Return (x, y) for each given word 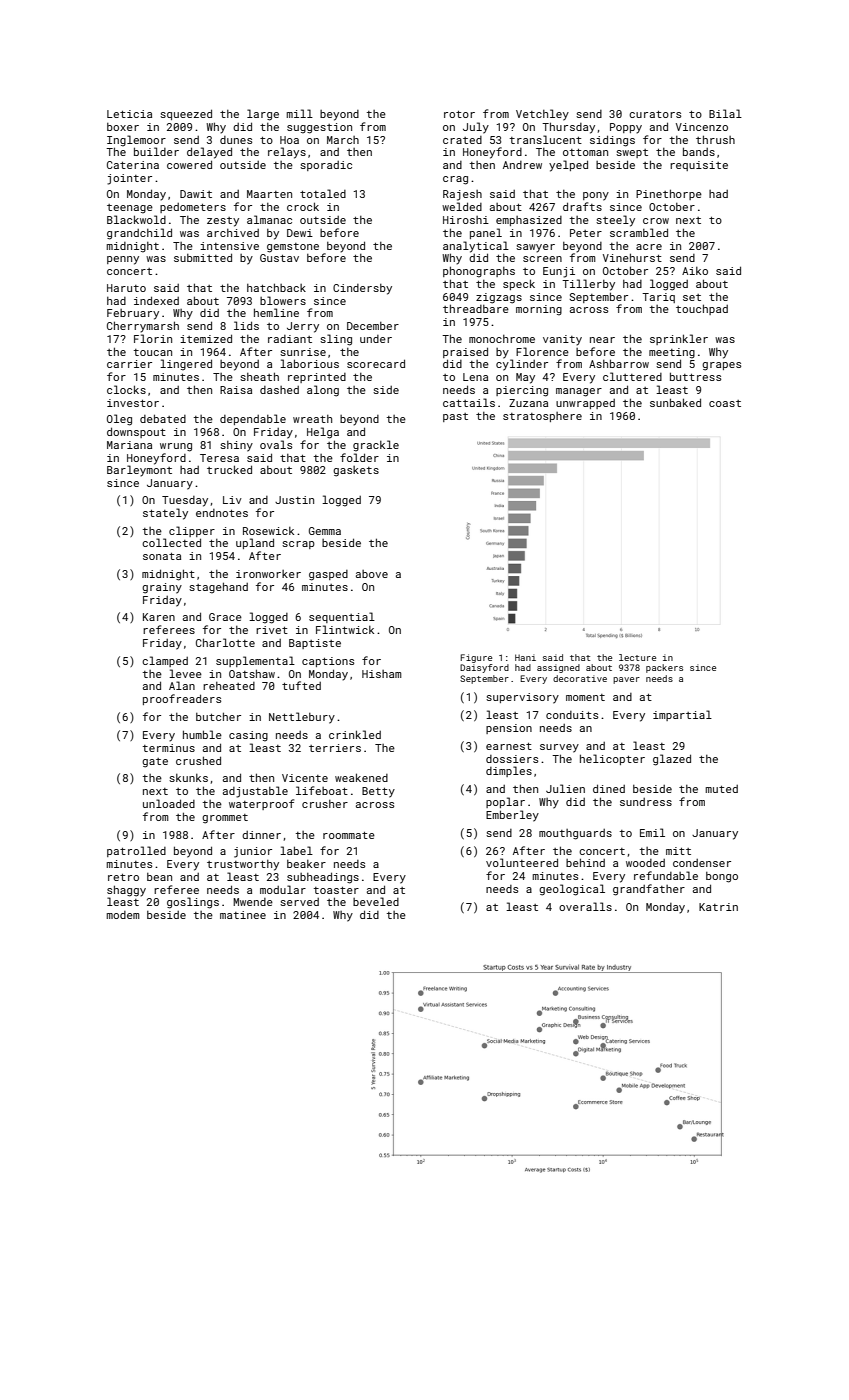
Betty (378, 792)
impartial (682, 715)
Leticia (129, 114)
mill (299, 113)
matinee (243, 915)
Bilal (725, 113)
